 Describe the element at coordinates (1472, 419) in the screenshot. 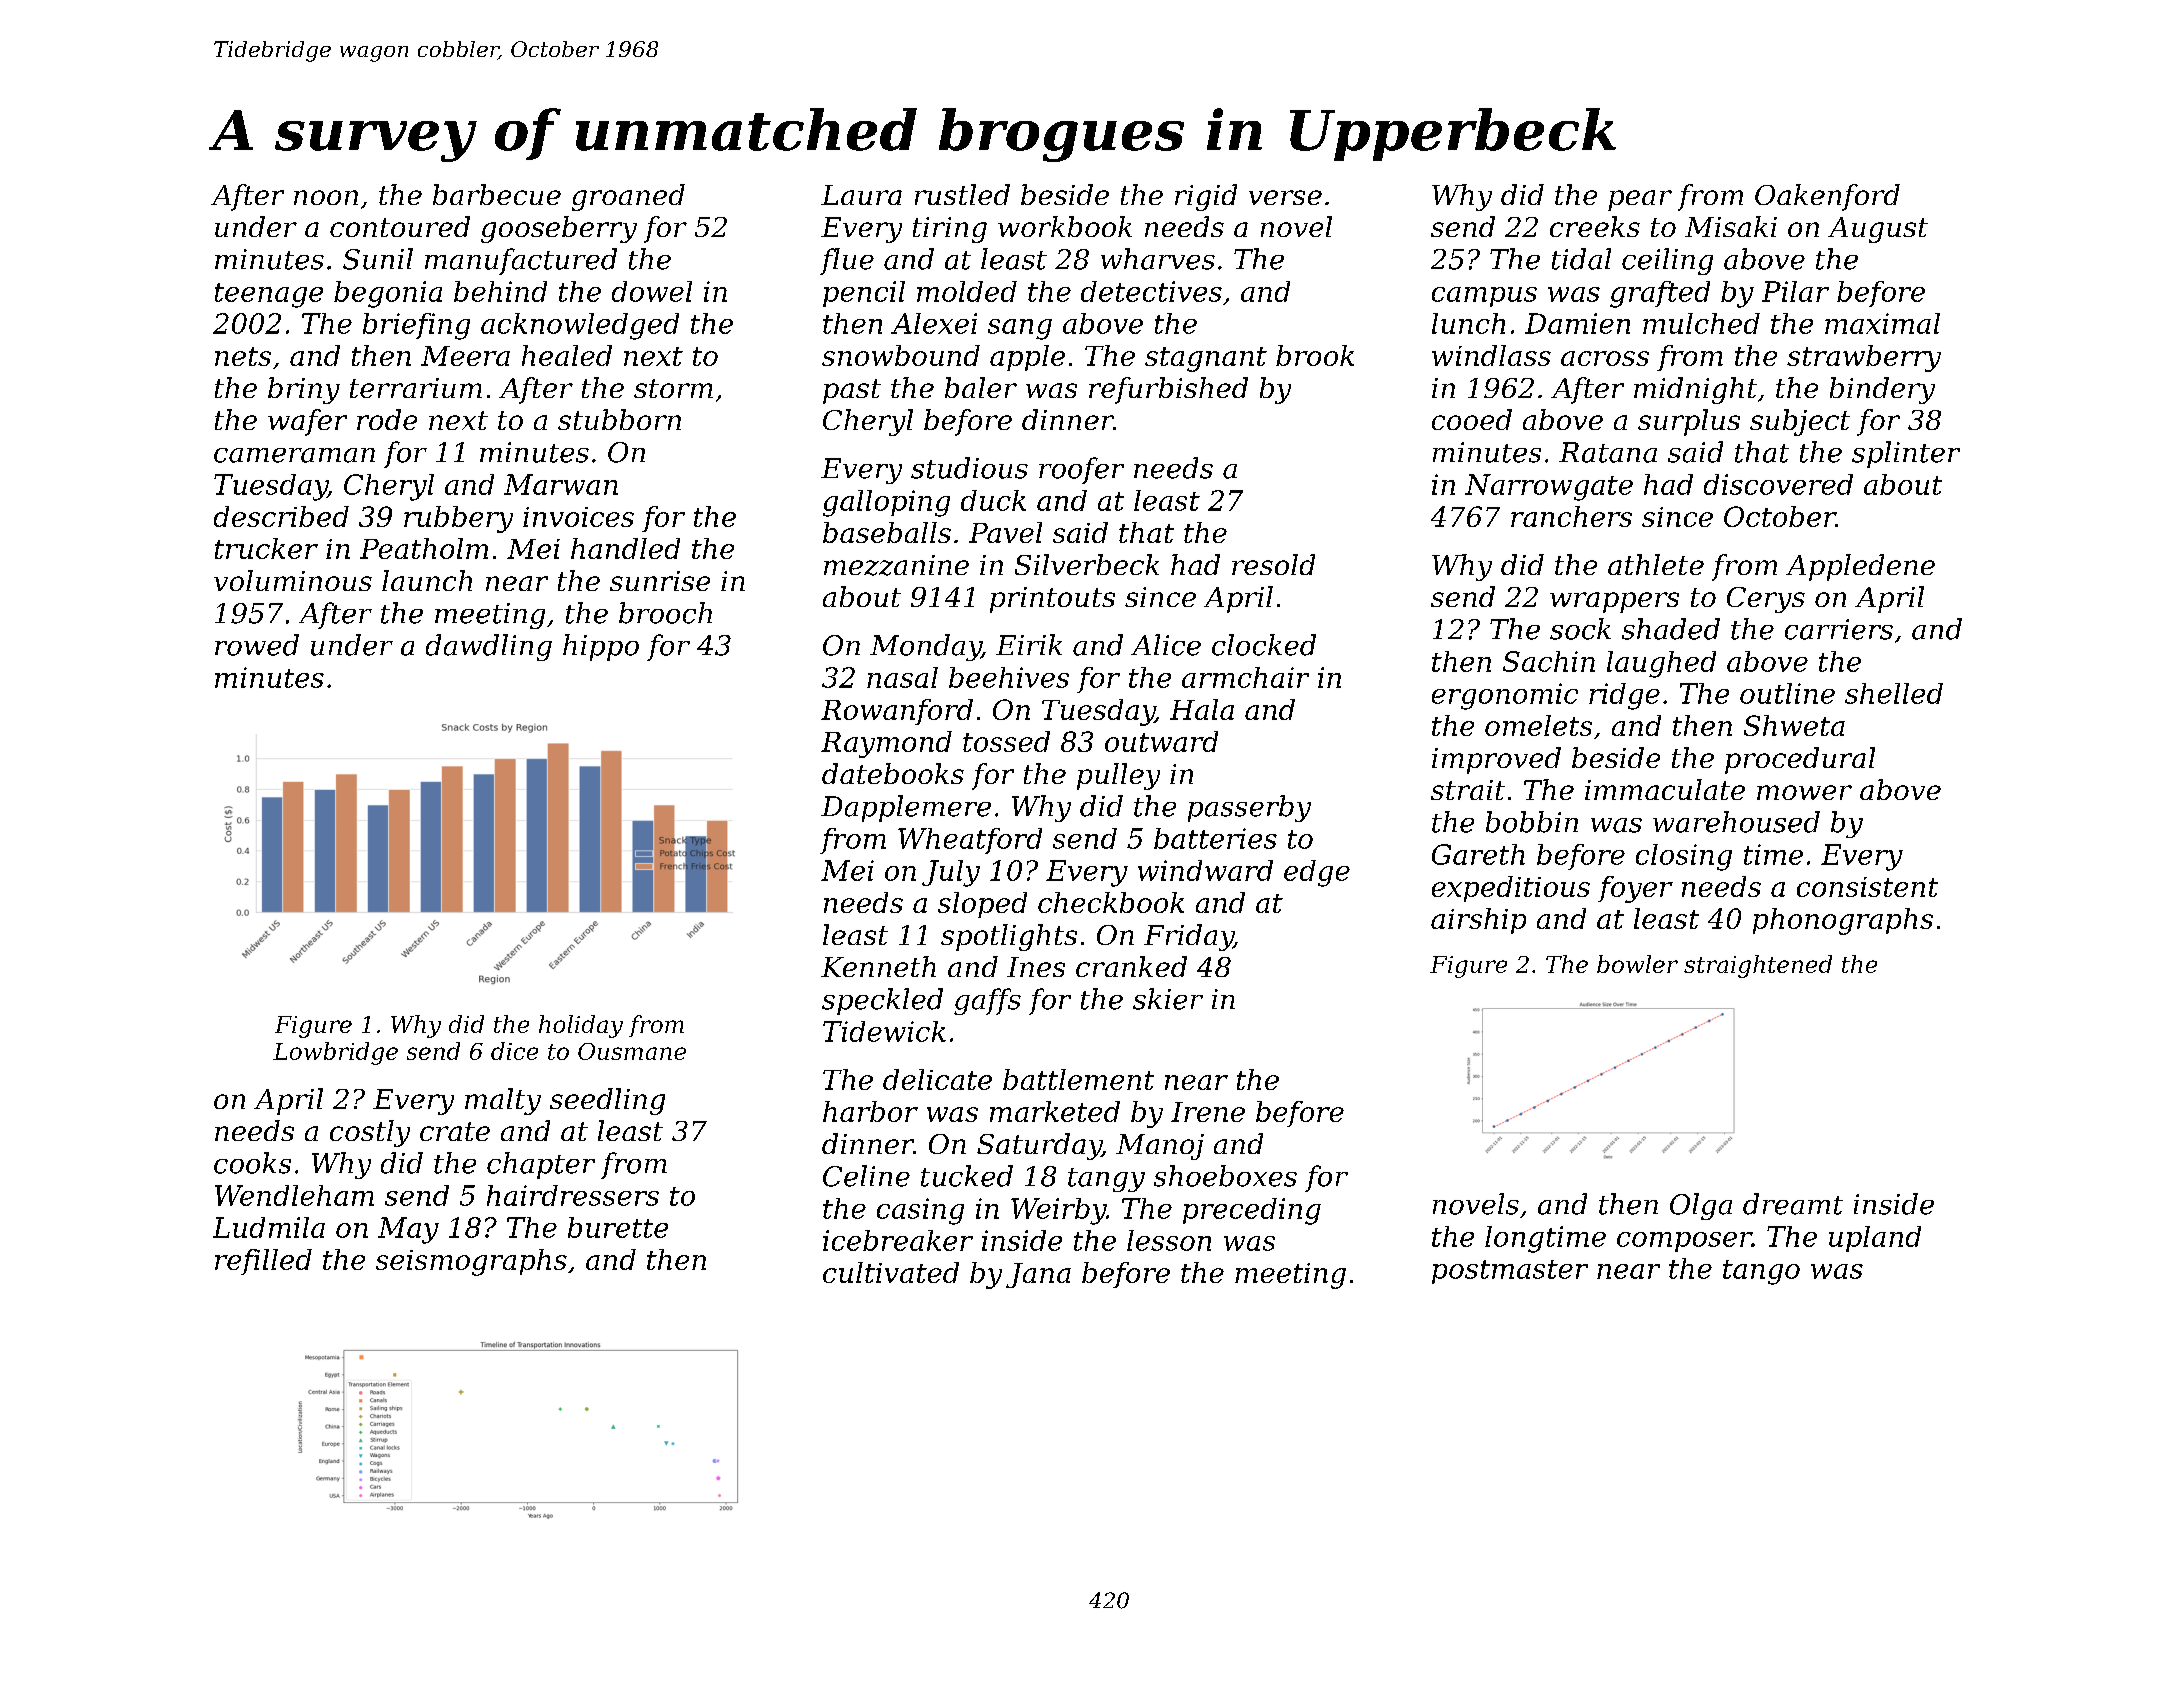

I see `cooed` at that location.
